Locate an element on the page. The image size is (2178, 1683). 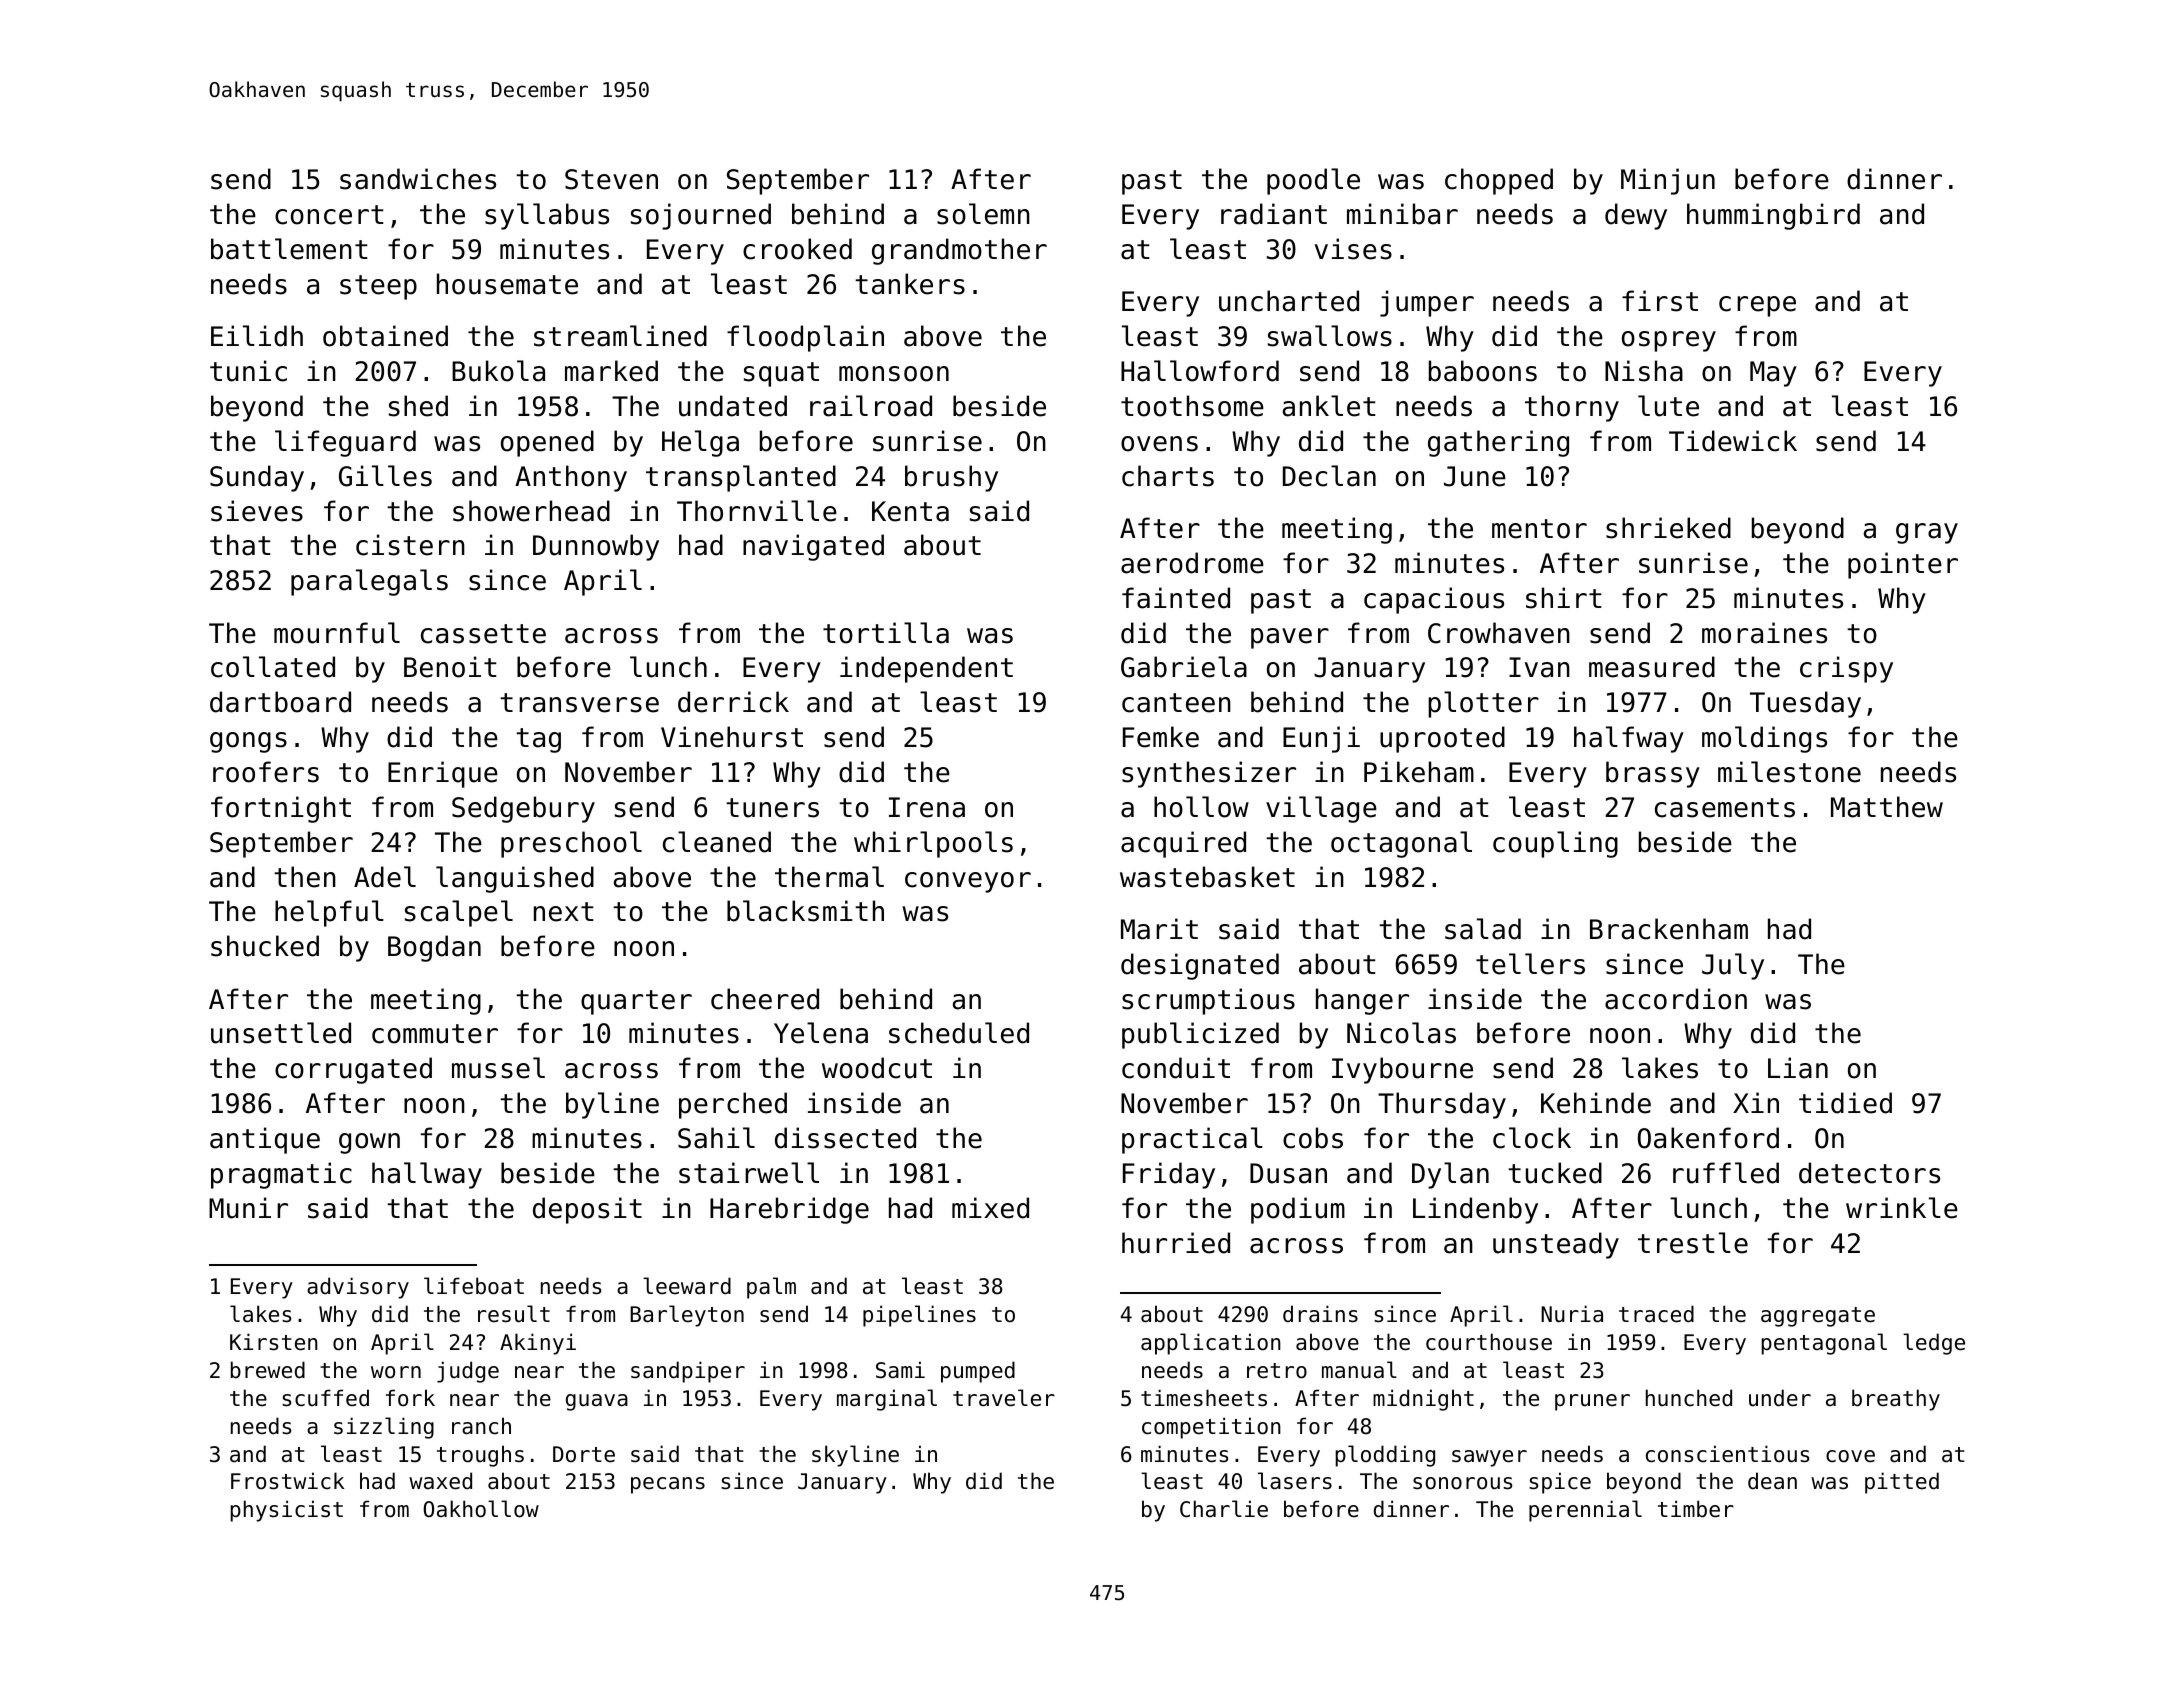
Matthew is located at coordinates (1887, 807).
